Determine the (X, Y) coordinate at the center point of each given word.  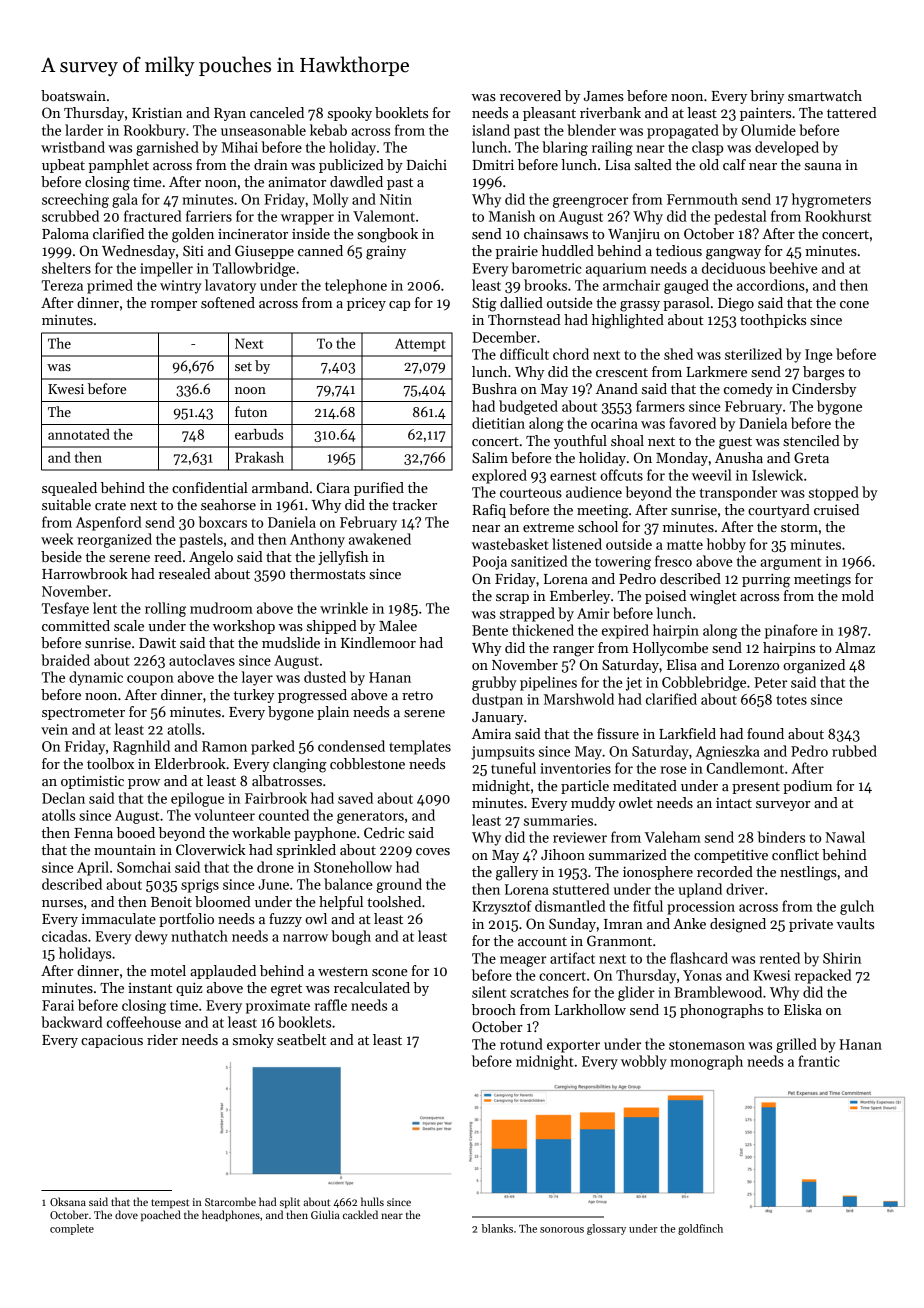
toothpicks (773, 321)
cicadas (64, 936)
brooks (545, 285)
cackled (360, 1214)
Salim (490, 457)
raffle (330, 1005)
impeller (166, 269)
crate (110, 505)
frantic (819, 1061)
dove (126, 1214)
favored (692, 423)
